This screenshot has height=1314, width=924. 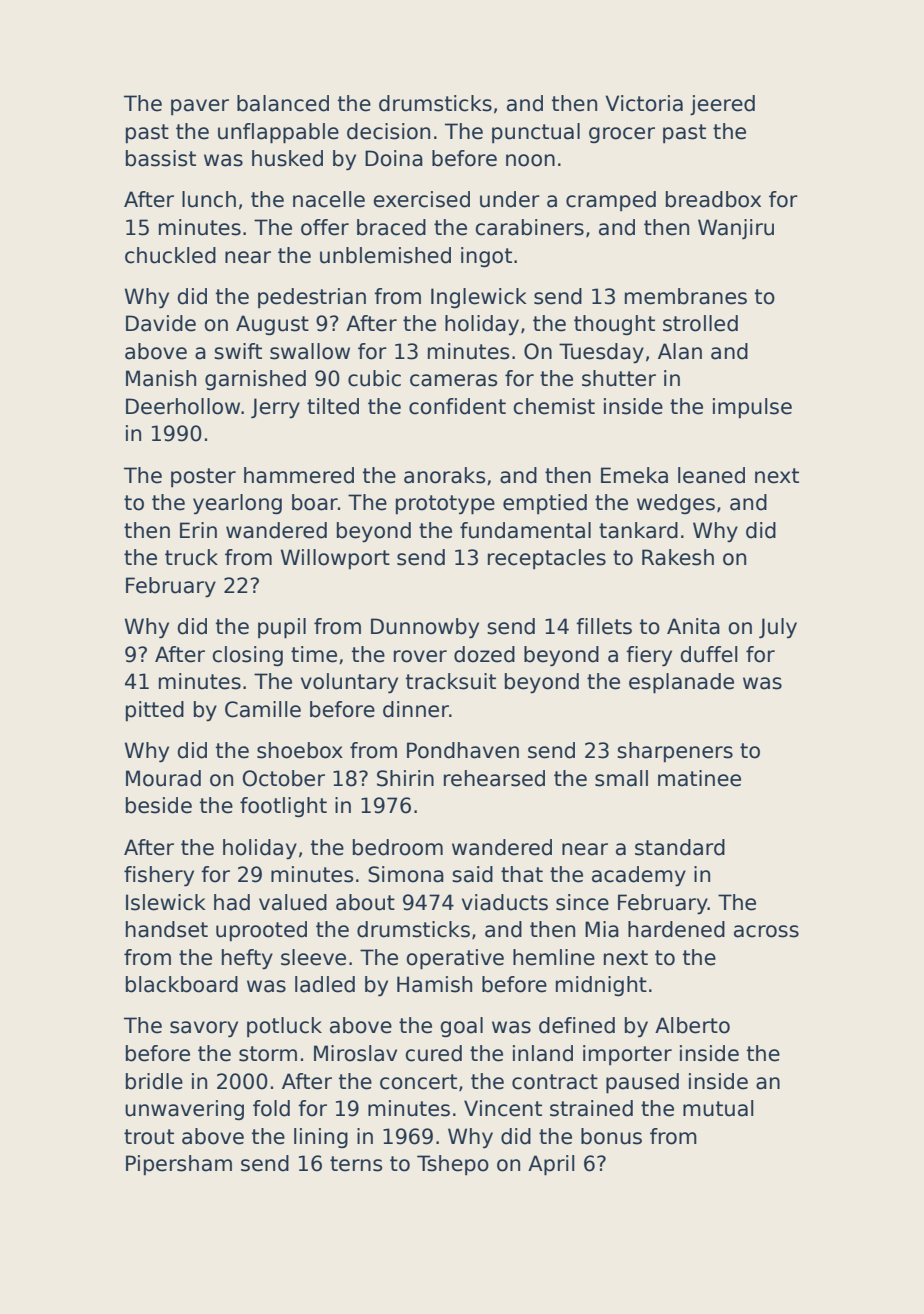 I want to click on mutual, so click(x=718, y=1108).
